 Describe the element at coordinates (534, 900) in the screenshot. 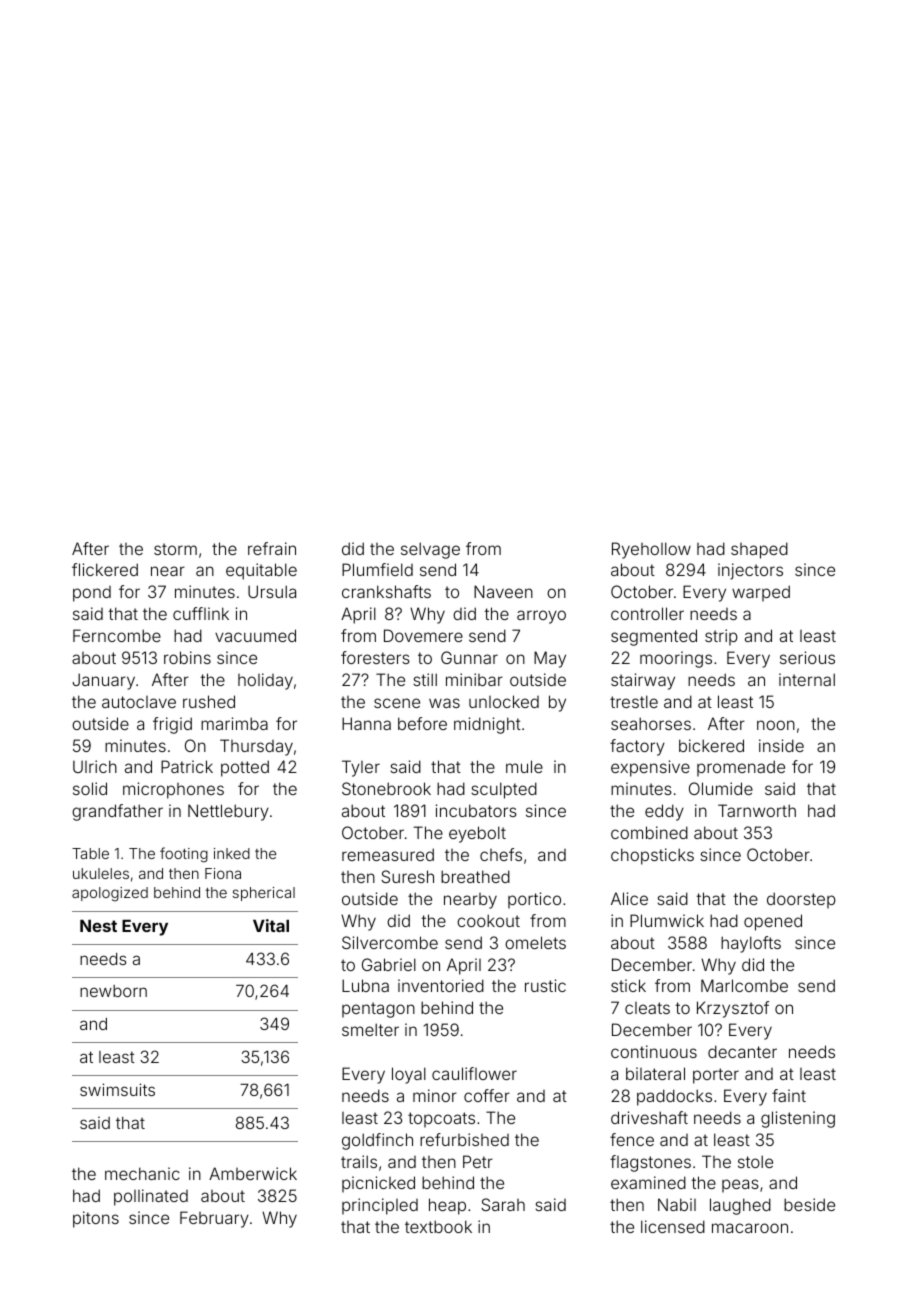

I see `portico` at that location.
